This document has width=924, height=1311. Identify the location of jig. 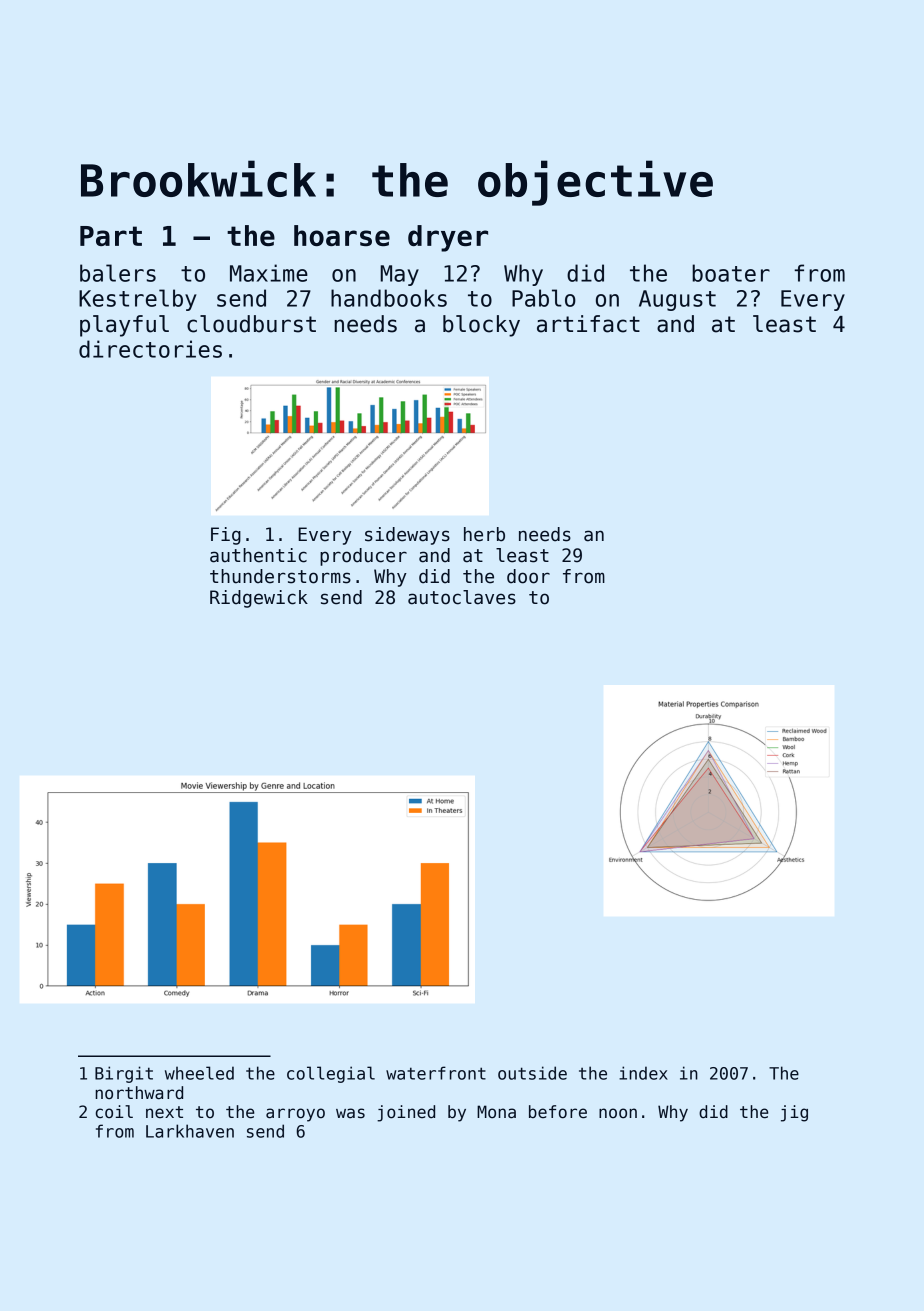
(794, 1113).
